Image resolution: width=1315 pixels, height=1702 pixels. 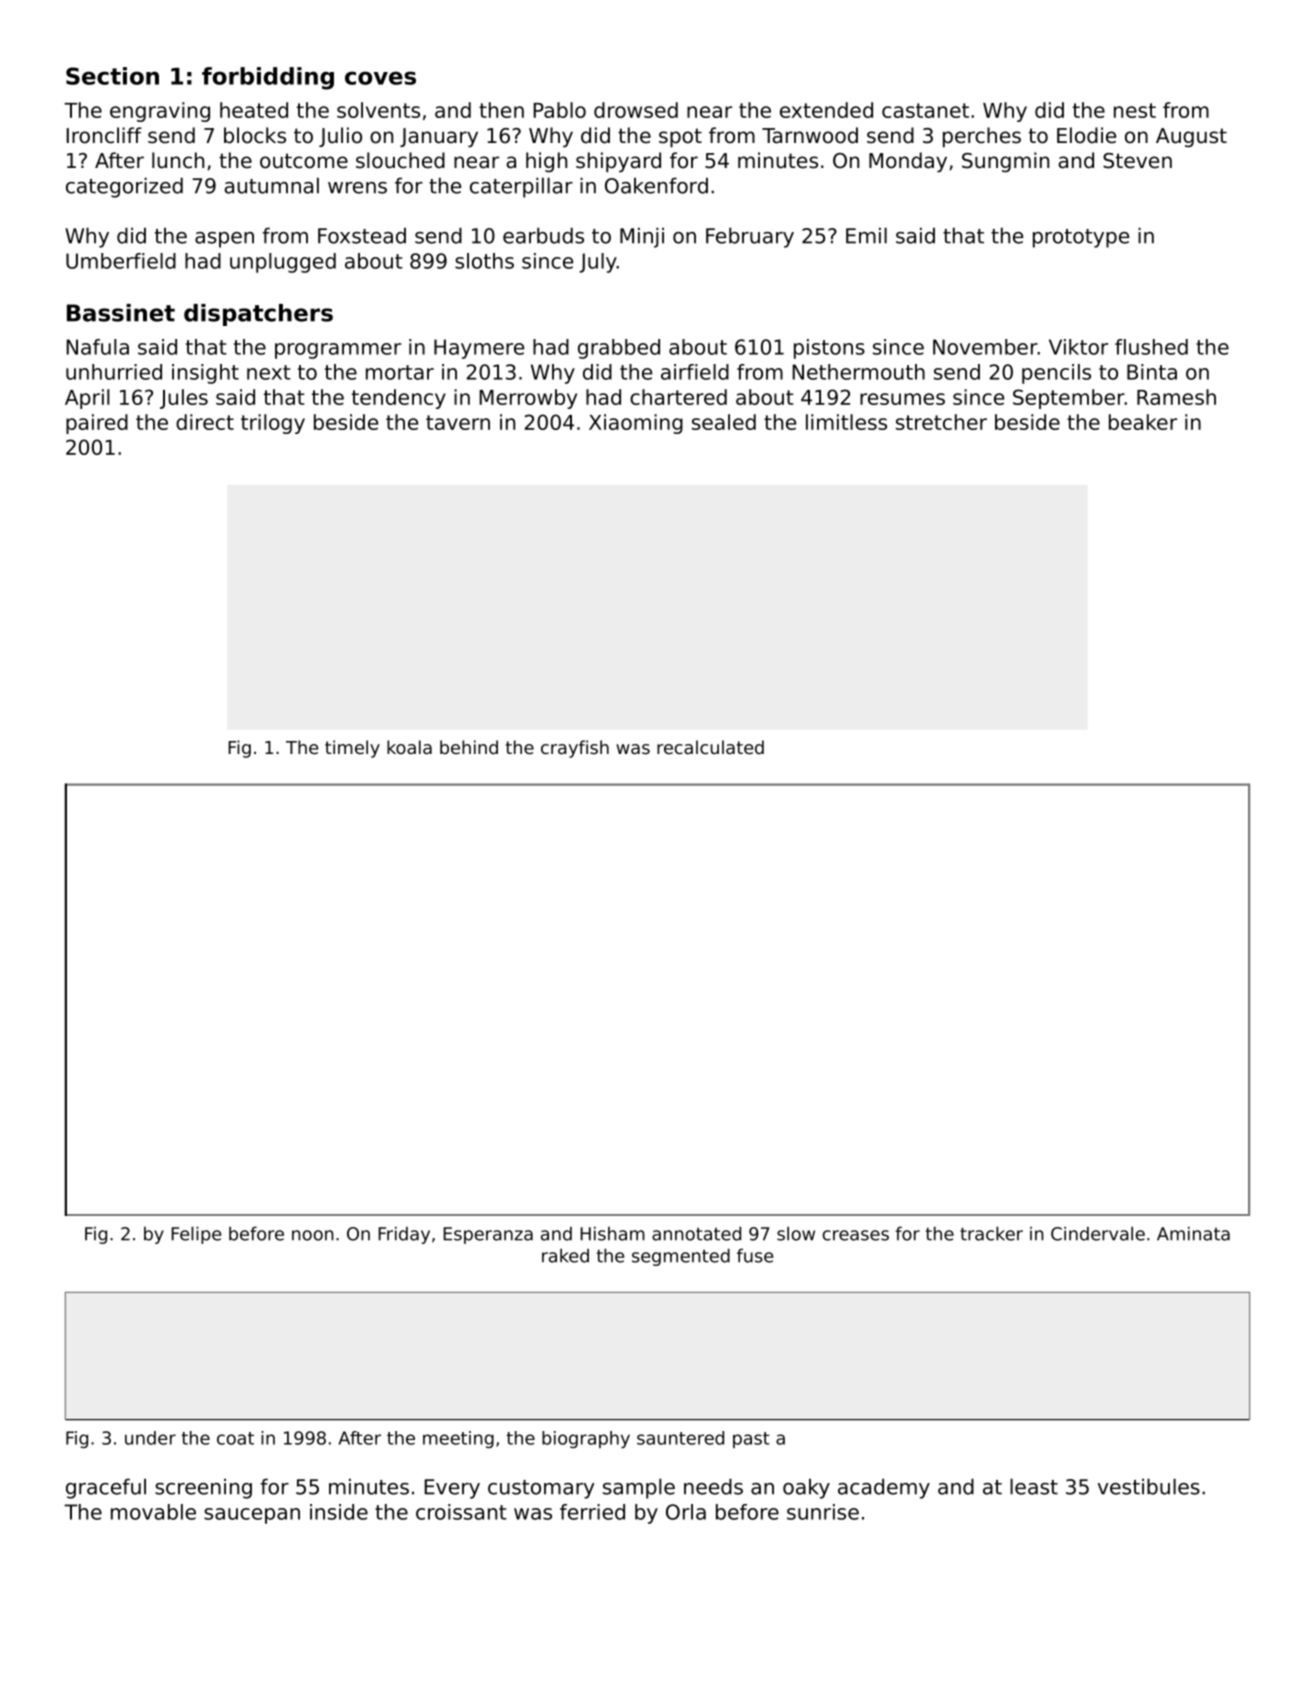 What do you see at coordinates (273, 424) in the document?
I see `trilogy` at bounding box center [273, 424].
